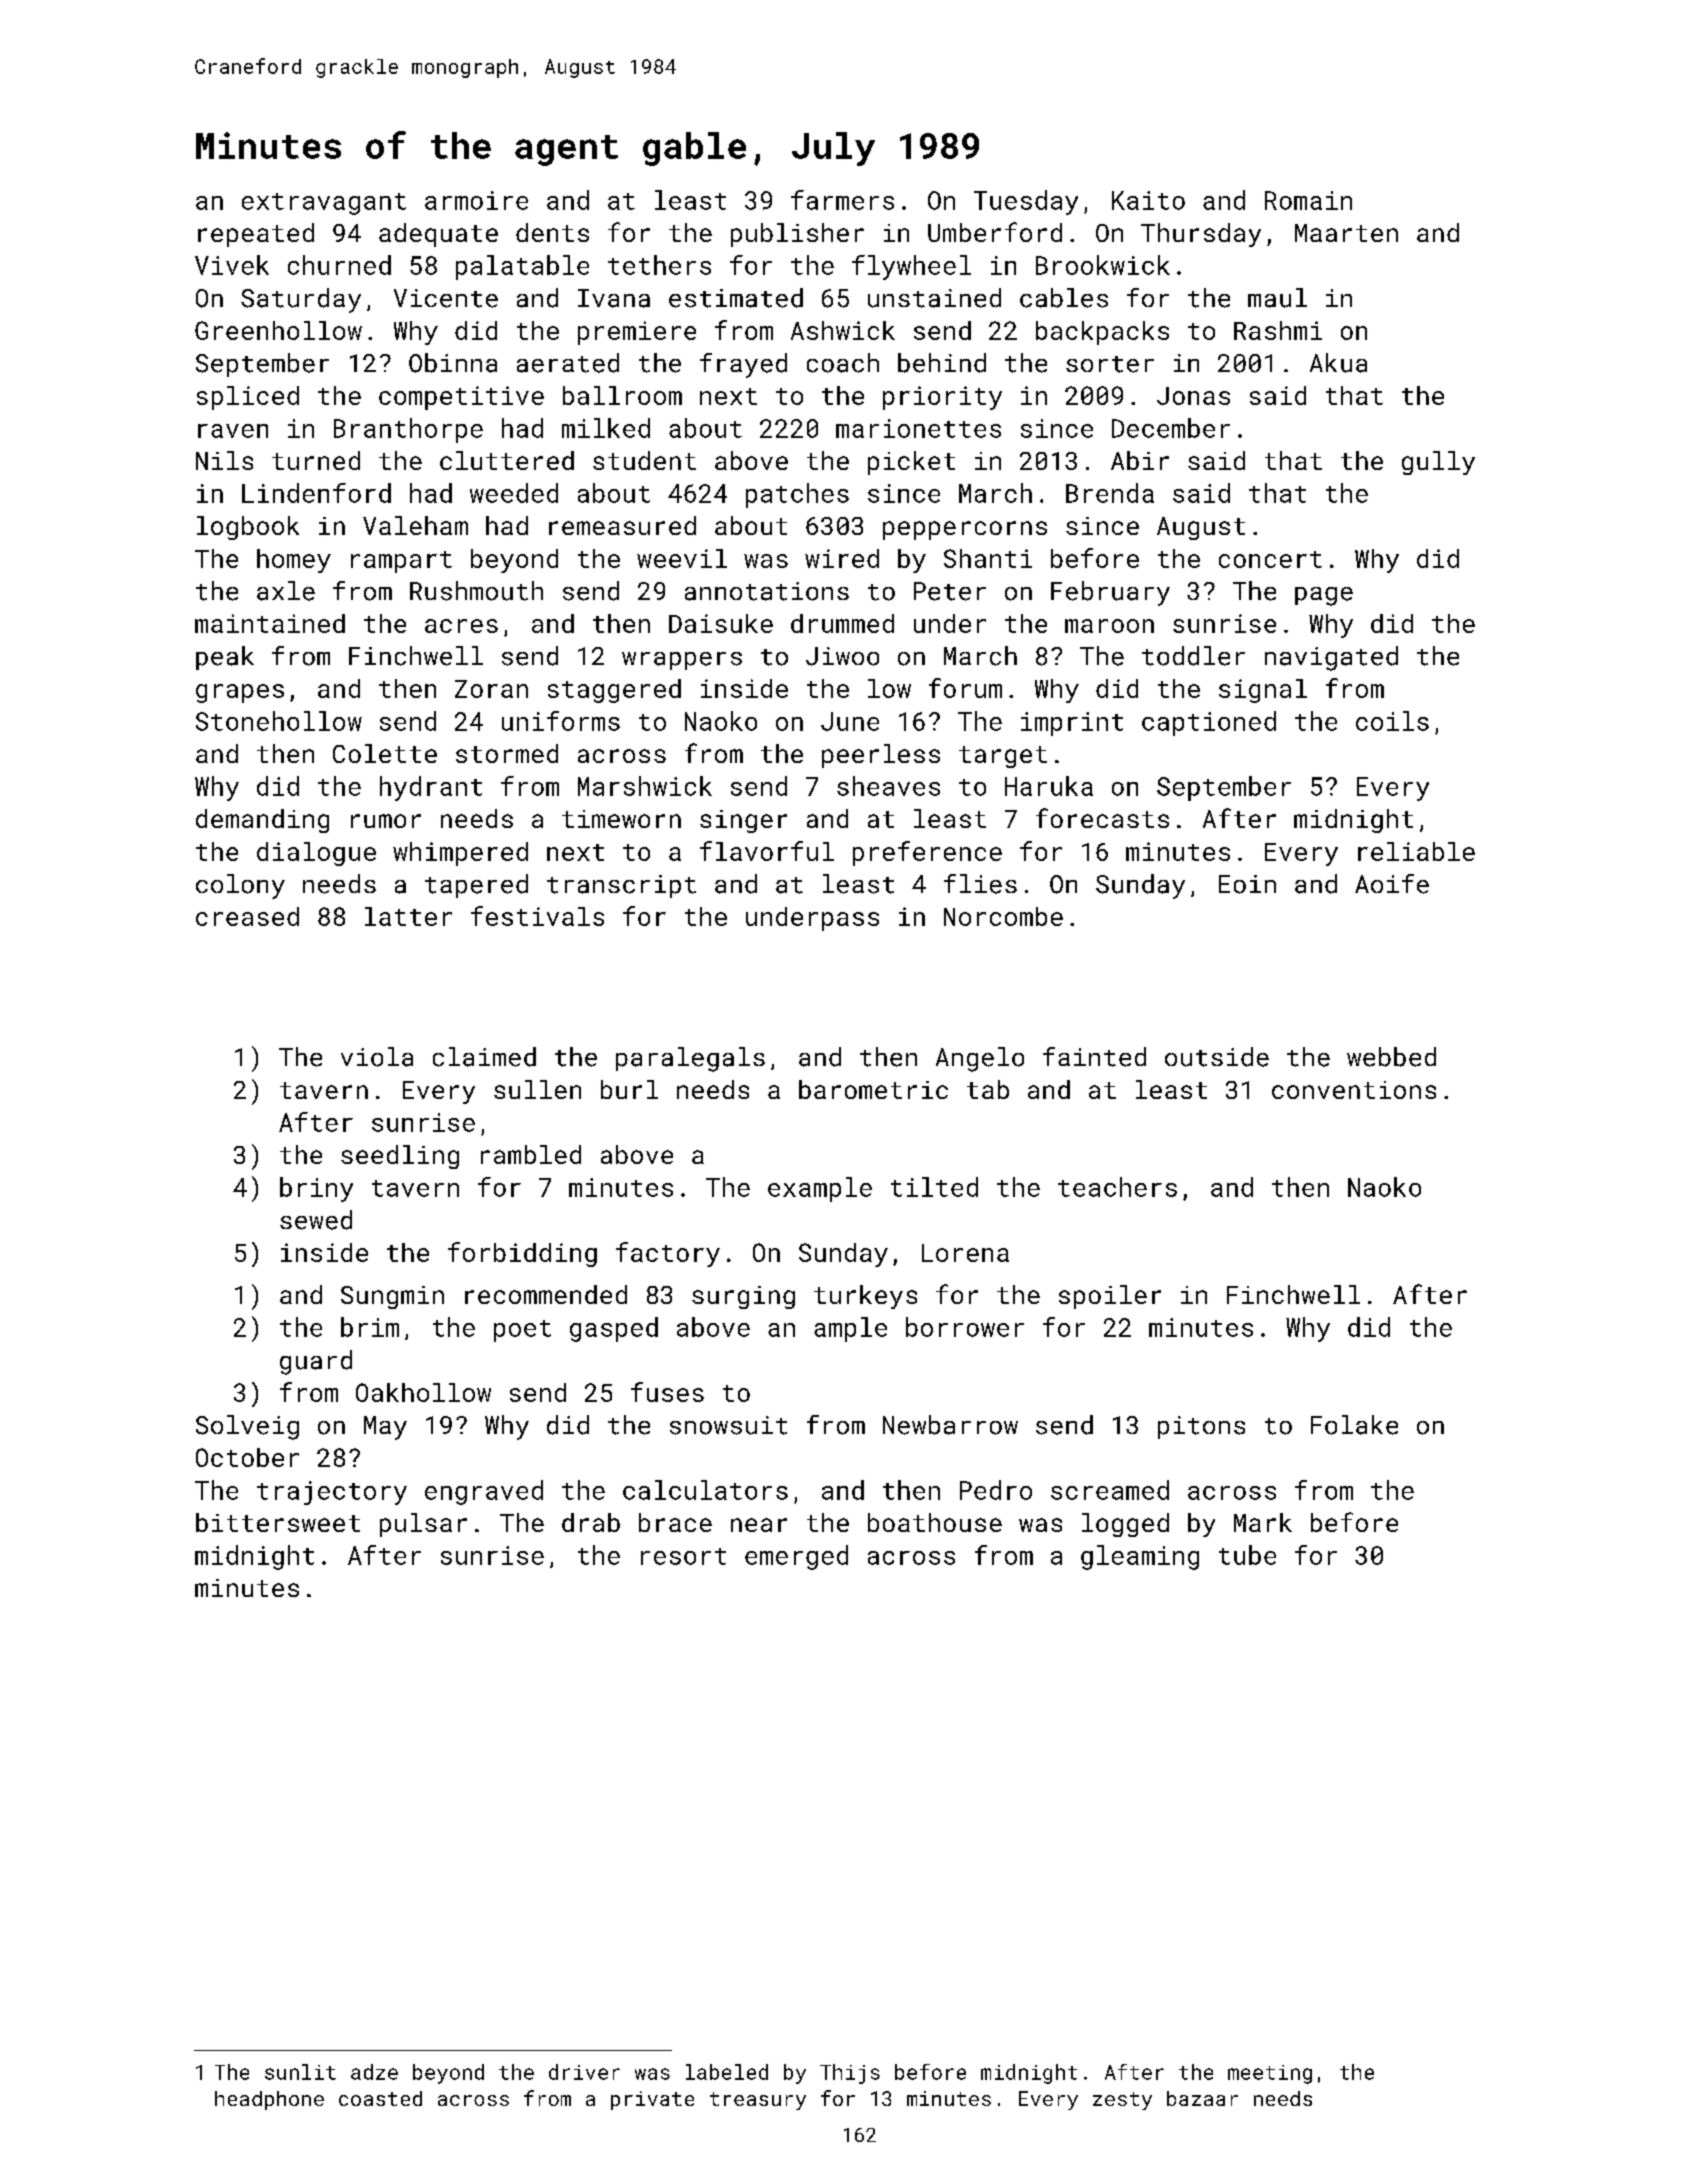 The height and width of the screenshot is (2178, 1683). I want to click on Folake, so click(1354, 1425).
